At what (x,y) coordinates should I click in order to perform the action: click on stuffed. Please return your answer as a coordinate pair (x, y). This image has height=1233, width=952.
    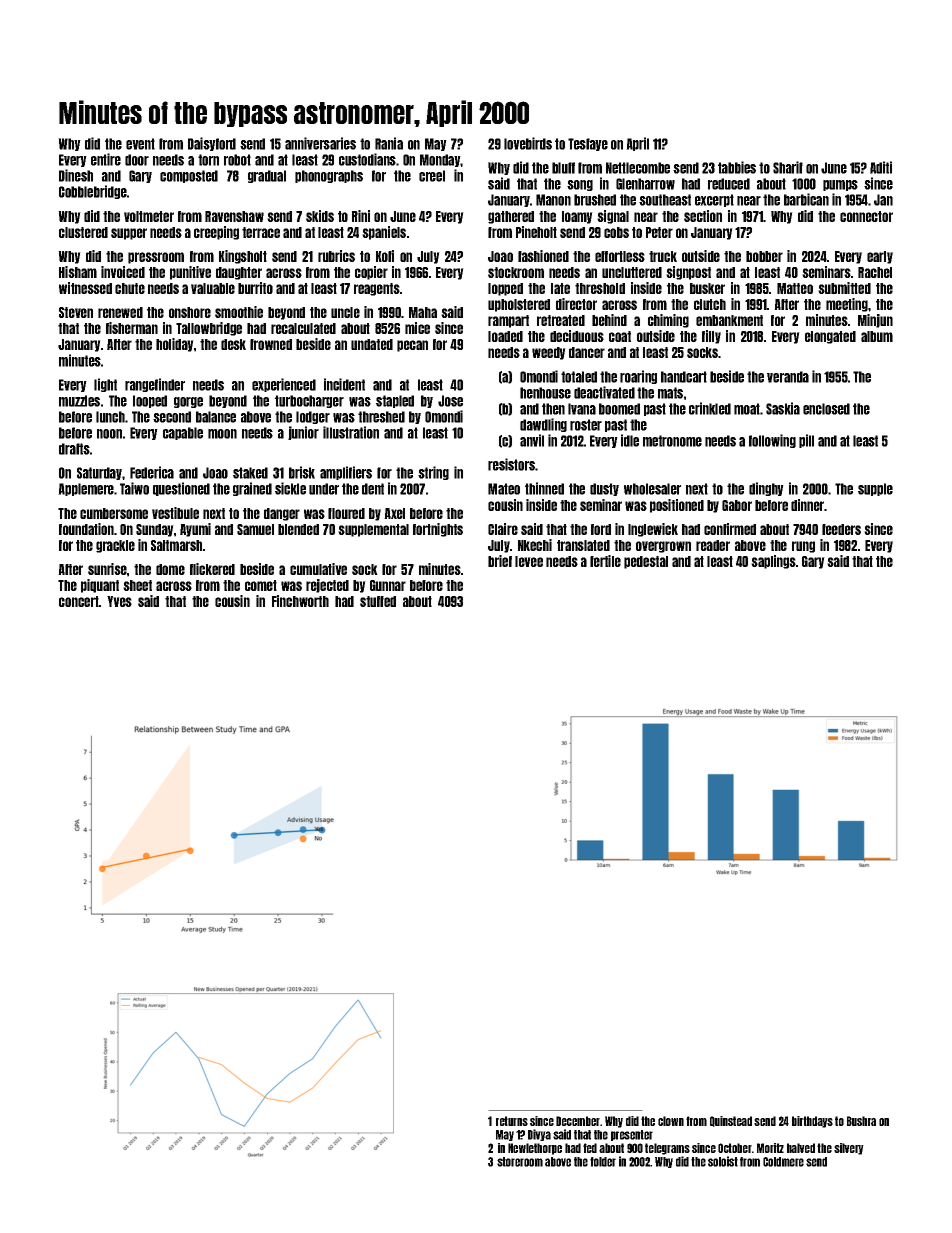
    Looking at the image, I should click on (378, 601).
